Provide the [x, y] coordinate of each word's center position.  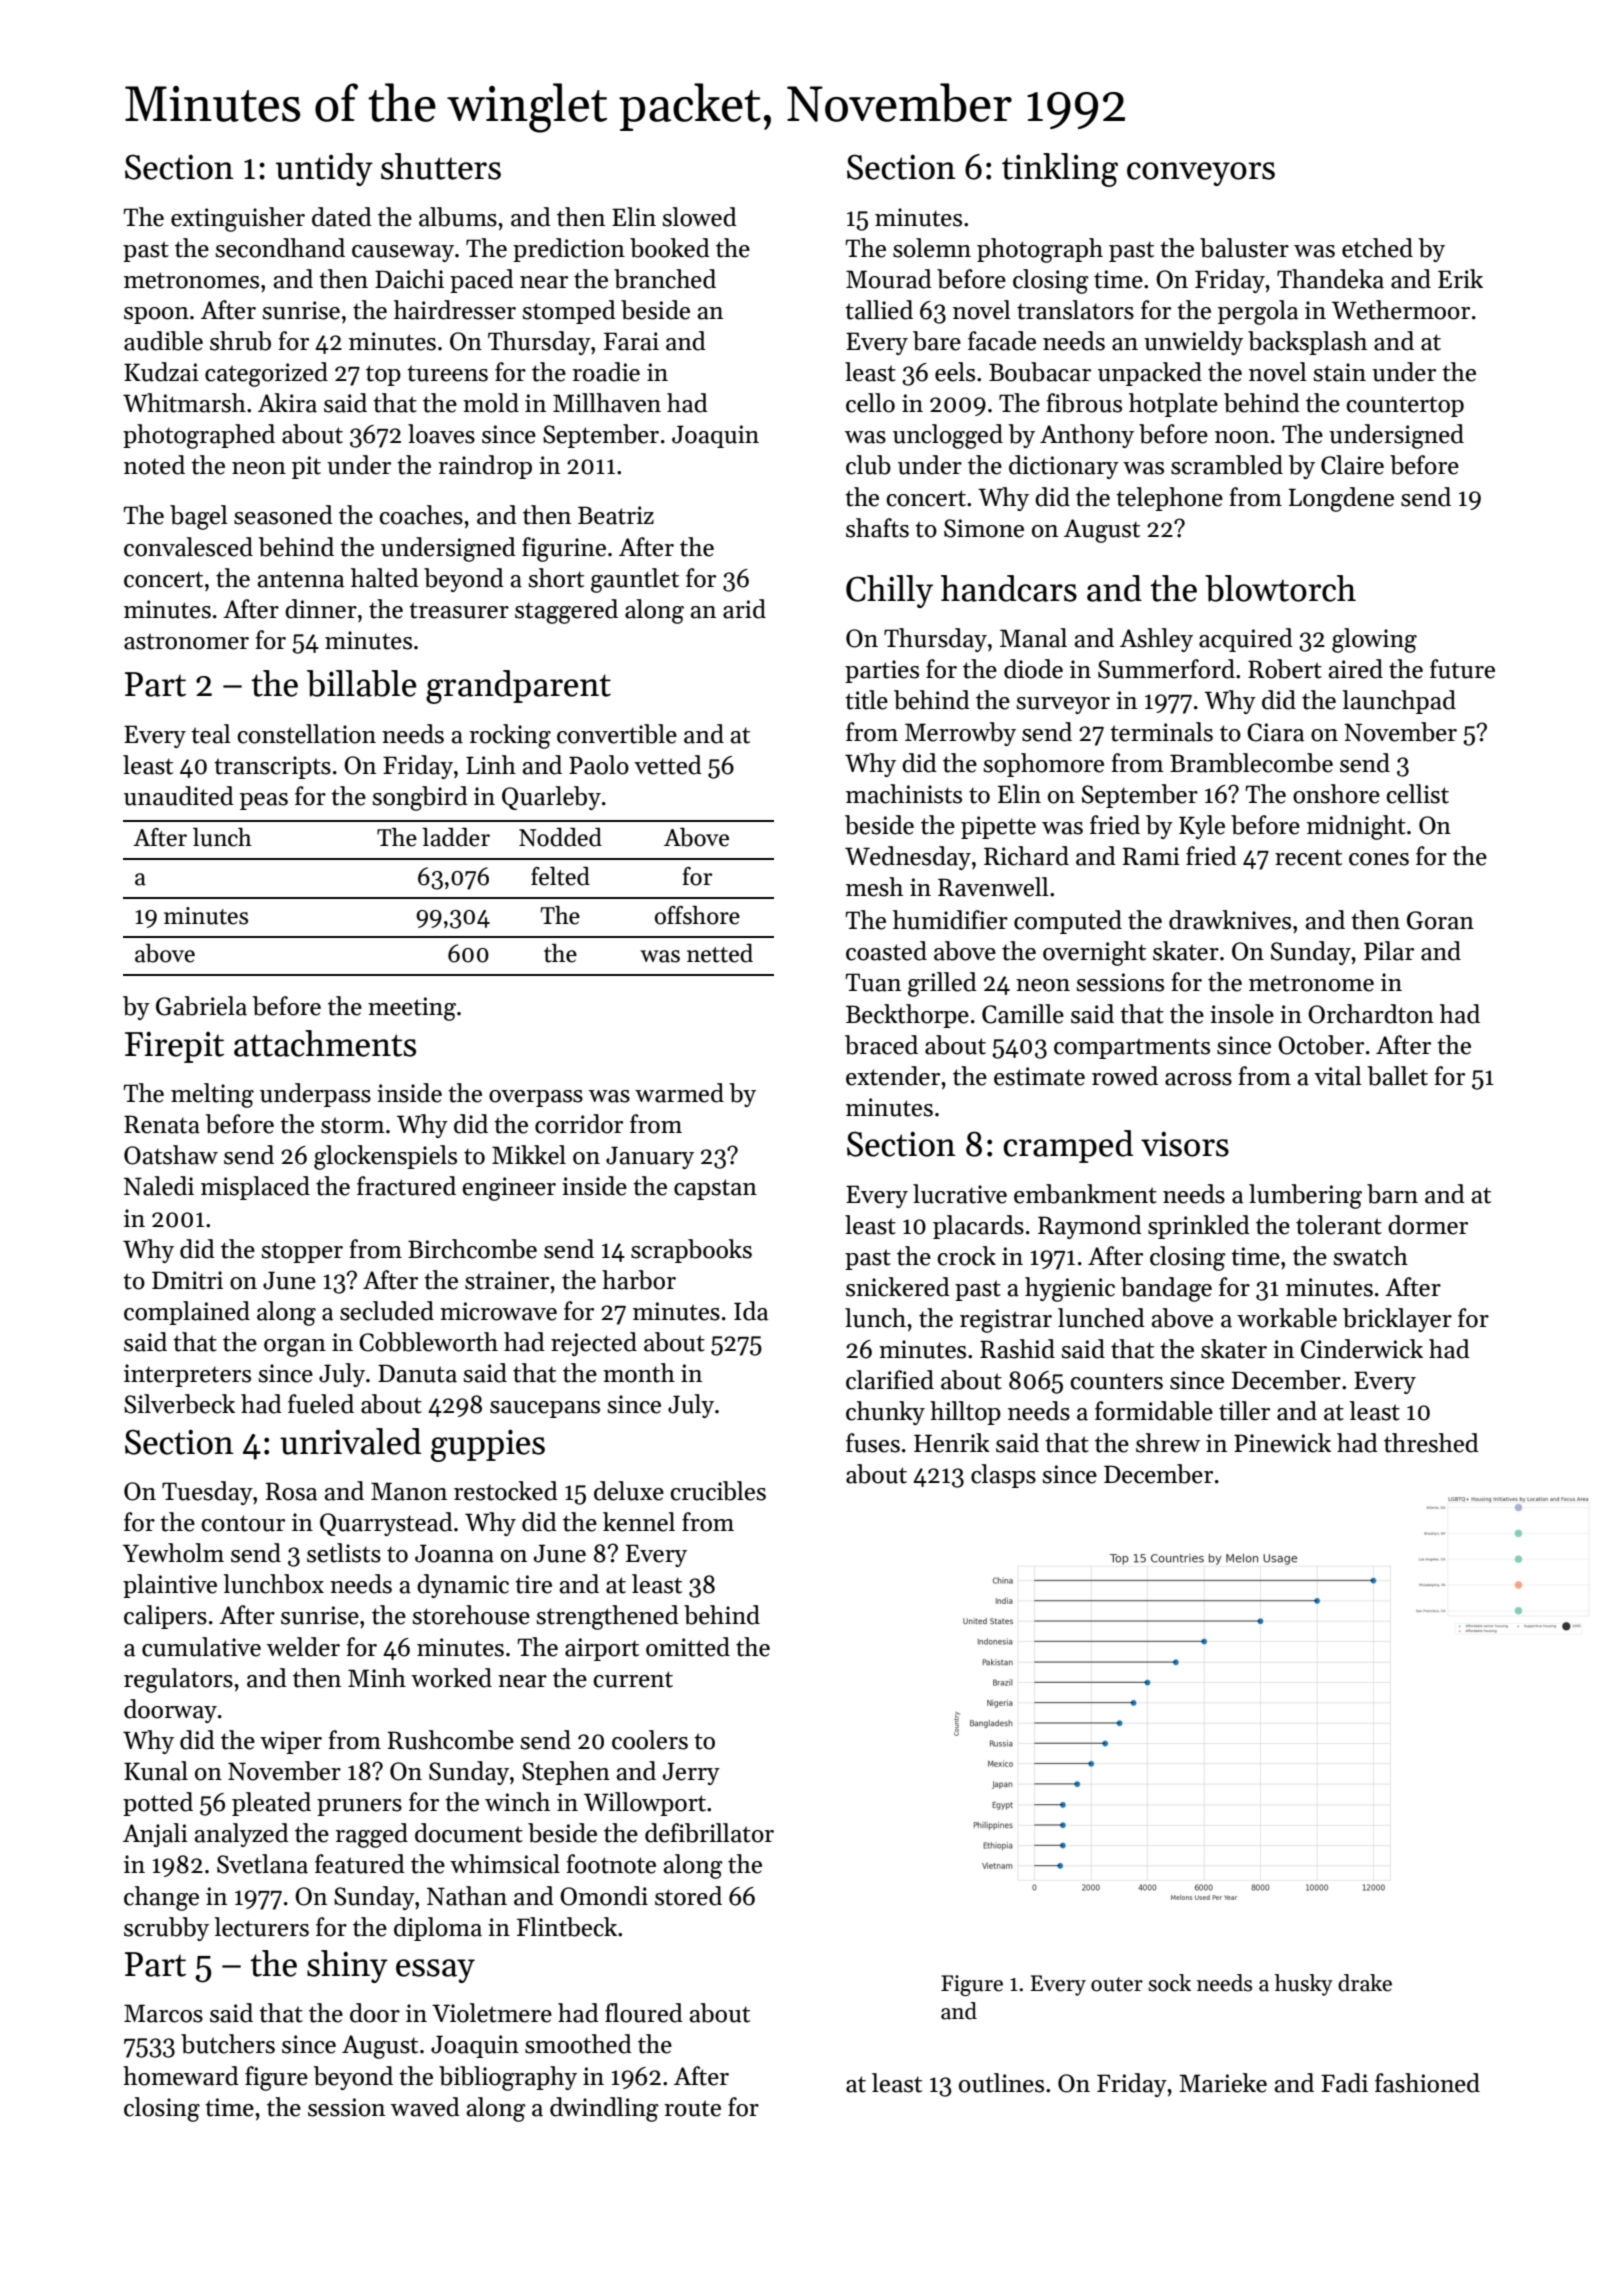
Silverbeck [179, 1404]
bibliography [508, 2078]
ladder [456, 837]
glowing [1374, 640]
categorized [266, 374]
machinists [904, 794]
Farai [631, 341]
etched [1377, 248]
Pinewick [1282, 1443]
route [692, 2108]
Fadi [1344, 2083]
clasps [1003, 1476]
